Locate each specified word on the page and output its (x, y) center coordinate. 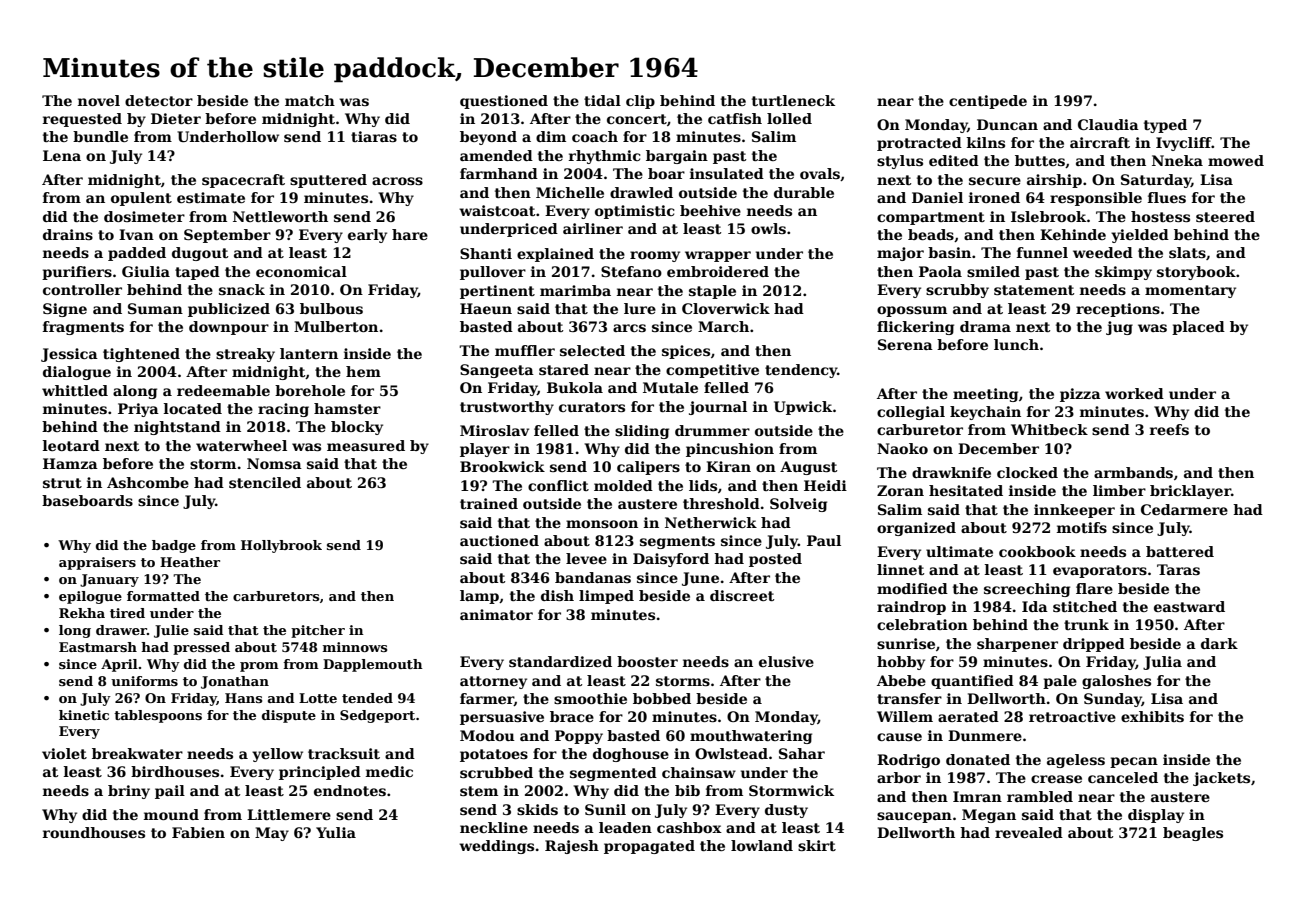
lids (703, 485)
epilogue (90, 597)
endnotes (350, 790)
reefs (1169, 429)
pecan (1134, 762)
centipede (988, 102)
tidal (602, 100)
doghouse (631, 755)
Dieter (176, 118)
